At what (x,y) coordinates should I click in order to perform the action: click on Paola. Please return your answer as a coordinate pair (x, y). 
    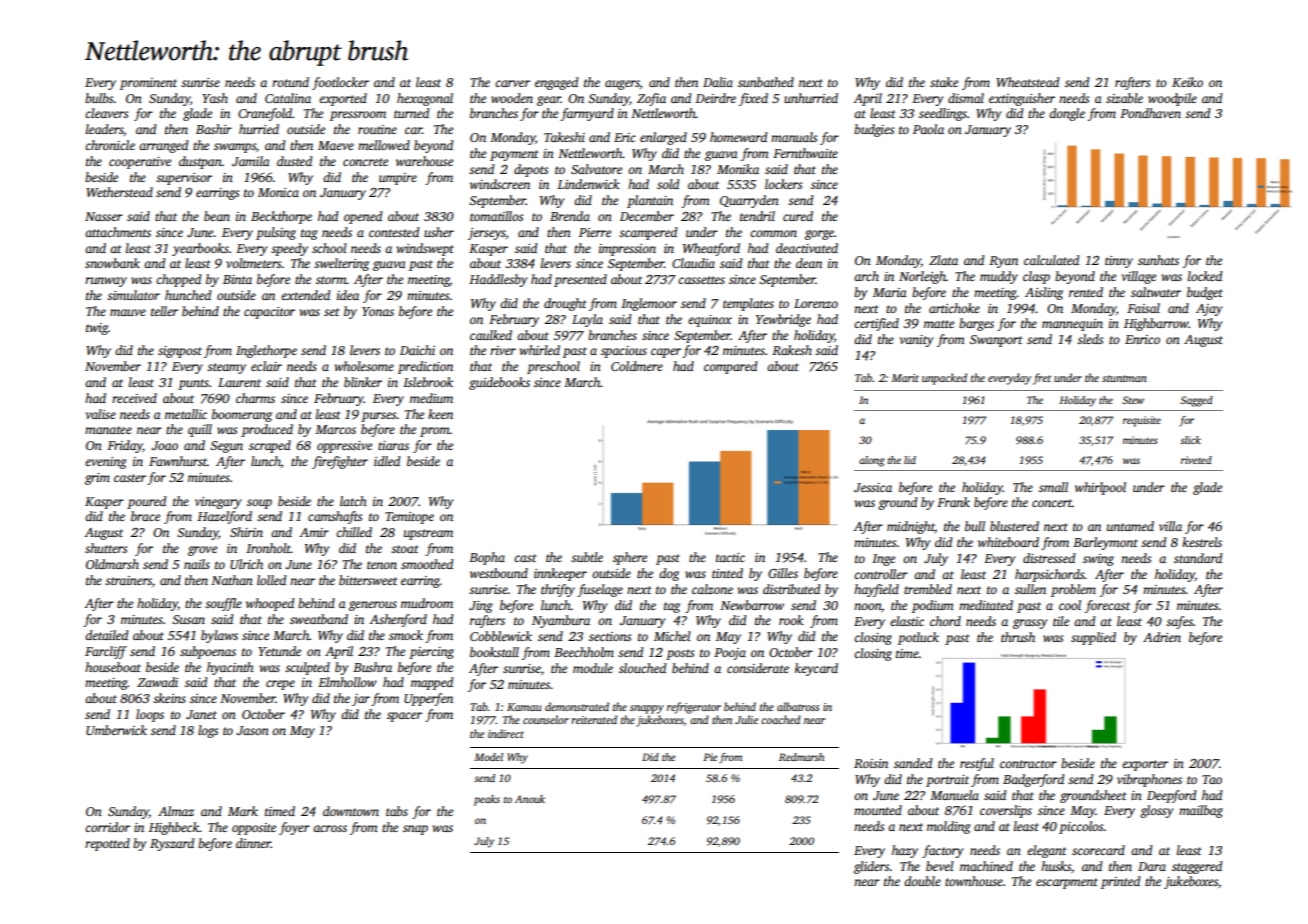
    Looking at the image, I should click on (928, 129).
